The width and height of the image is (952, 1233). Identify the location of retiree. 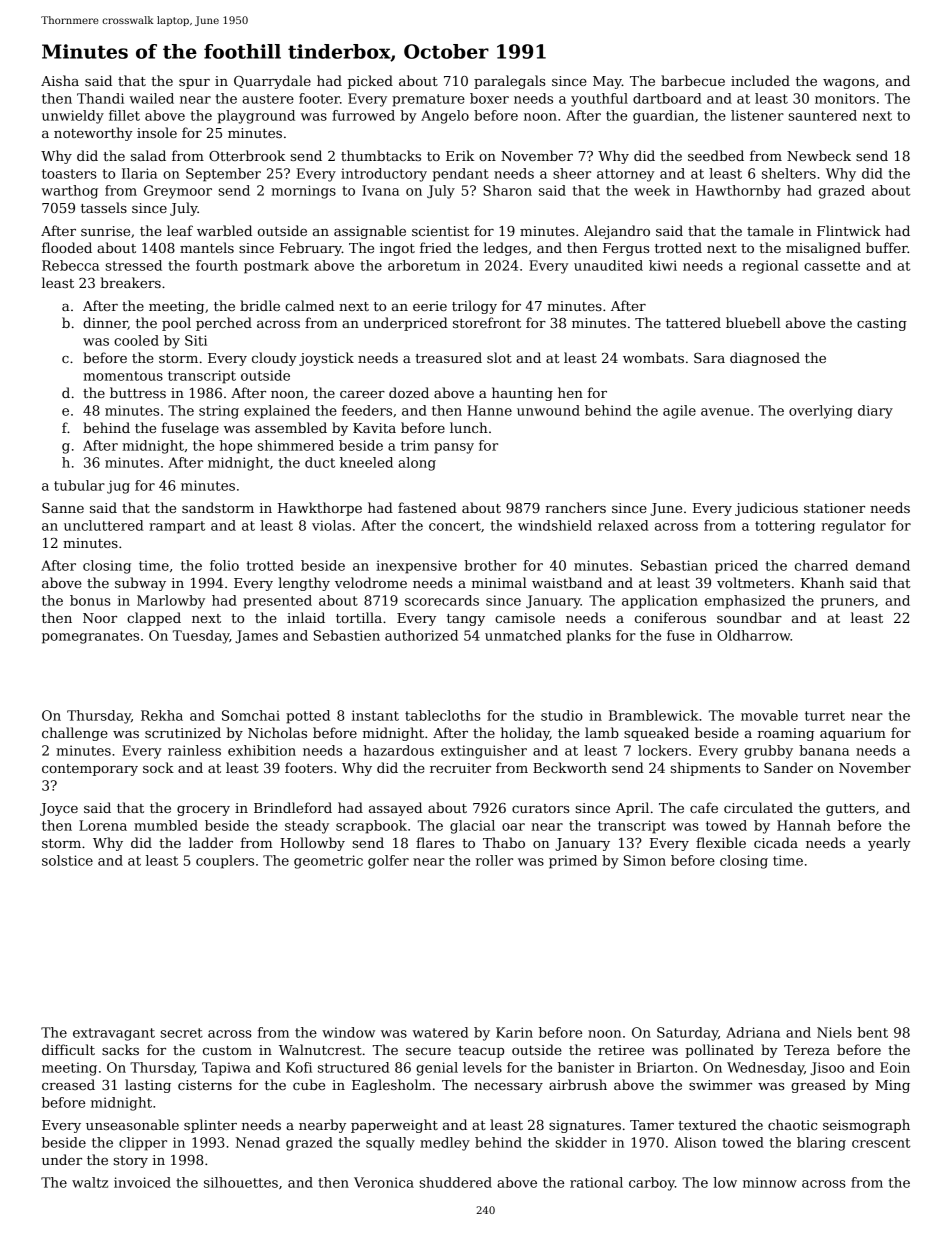
(621, 1050).
